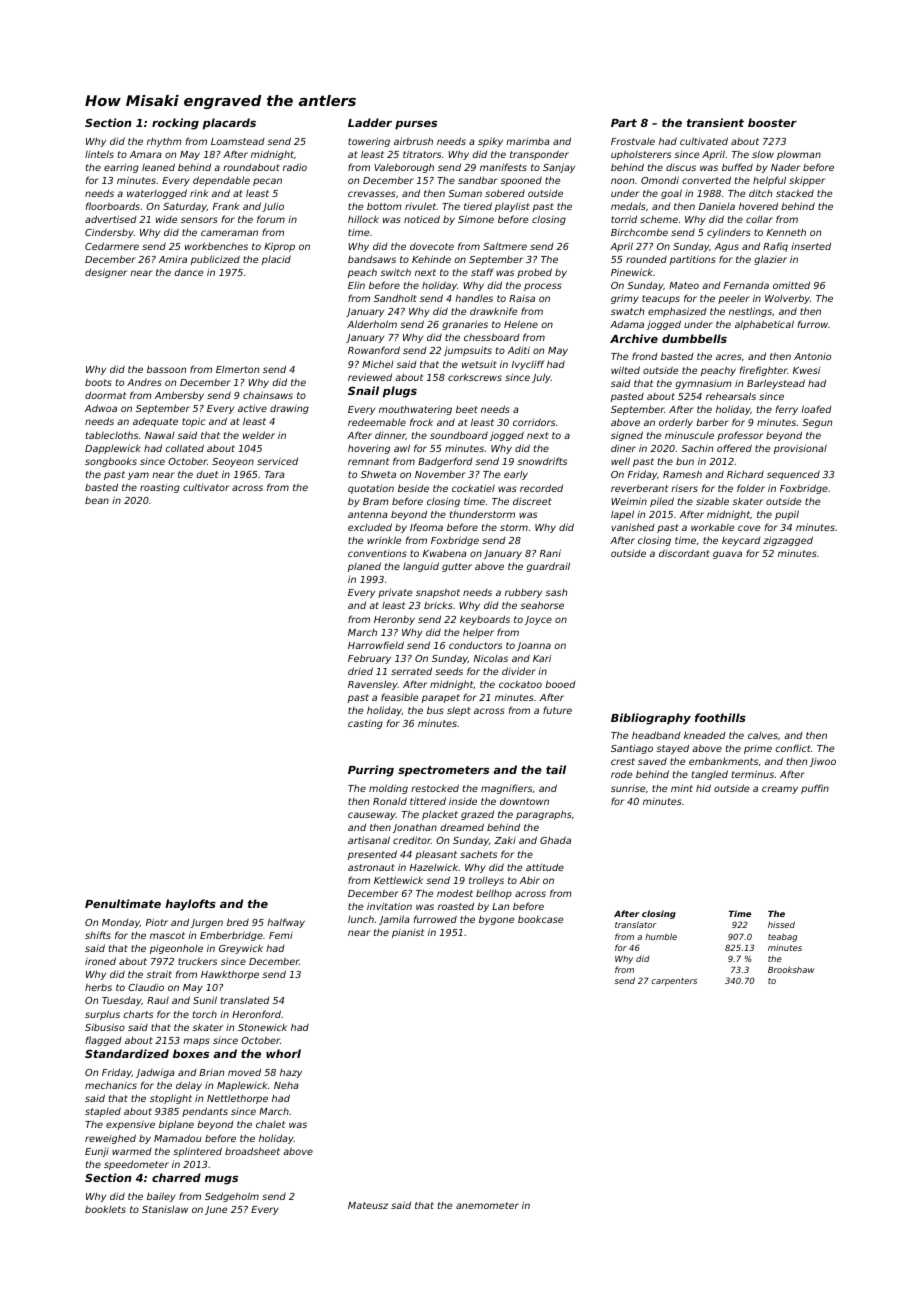  Describe the element at coordinates (106, 273) in the screenshot. I see `designer` at that location.
